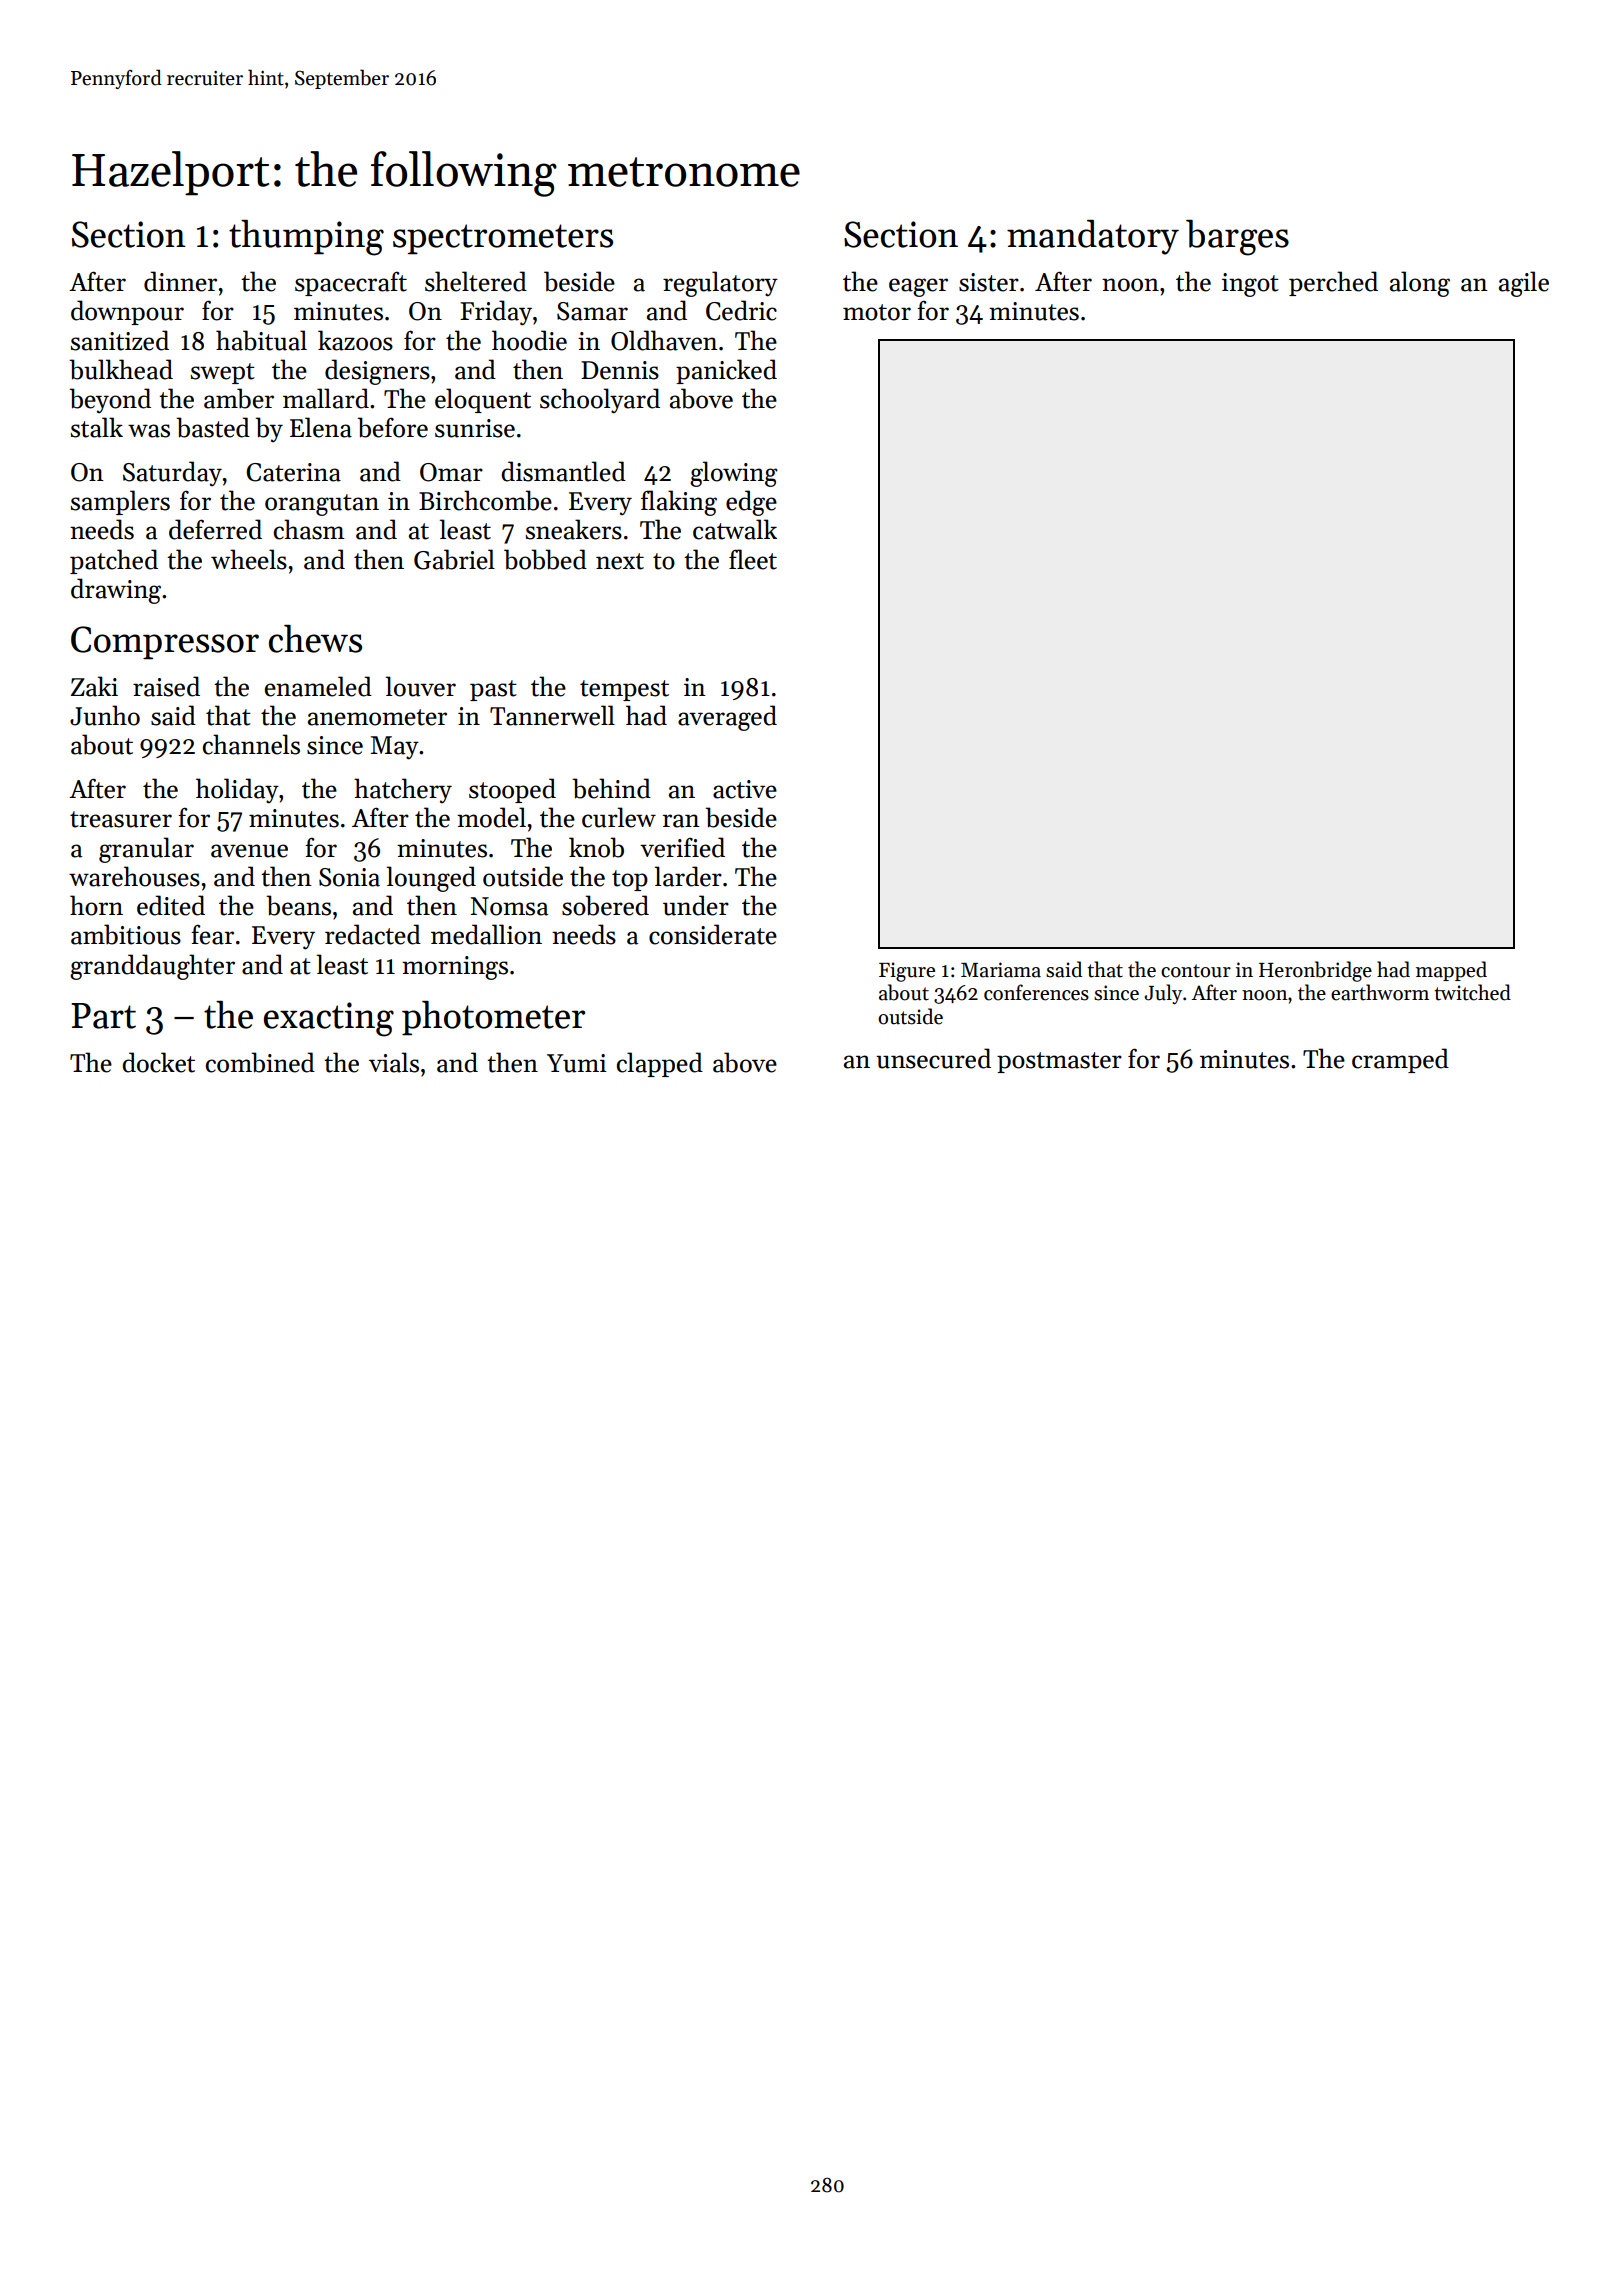 This screenshot has width=1620, height=2292. What do you see at coordinates (322, 505) in the screenshot?
I see `orangutan` at bounding box center [322, 505].
